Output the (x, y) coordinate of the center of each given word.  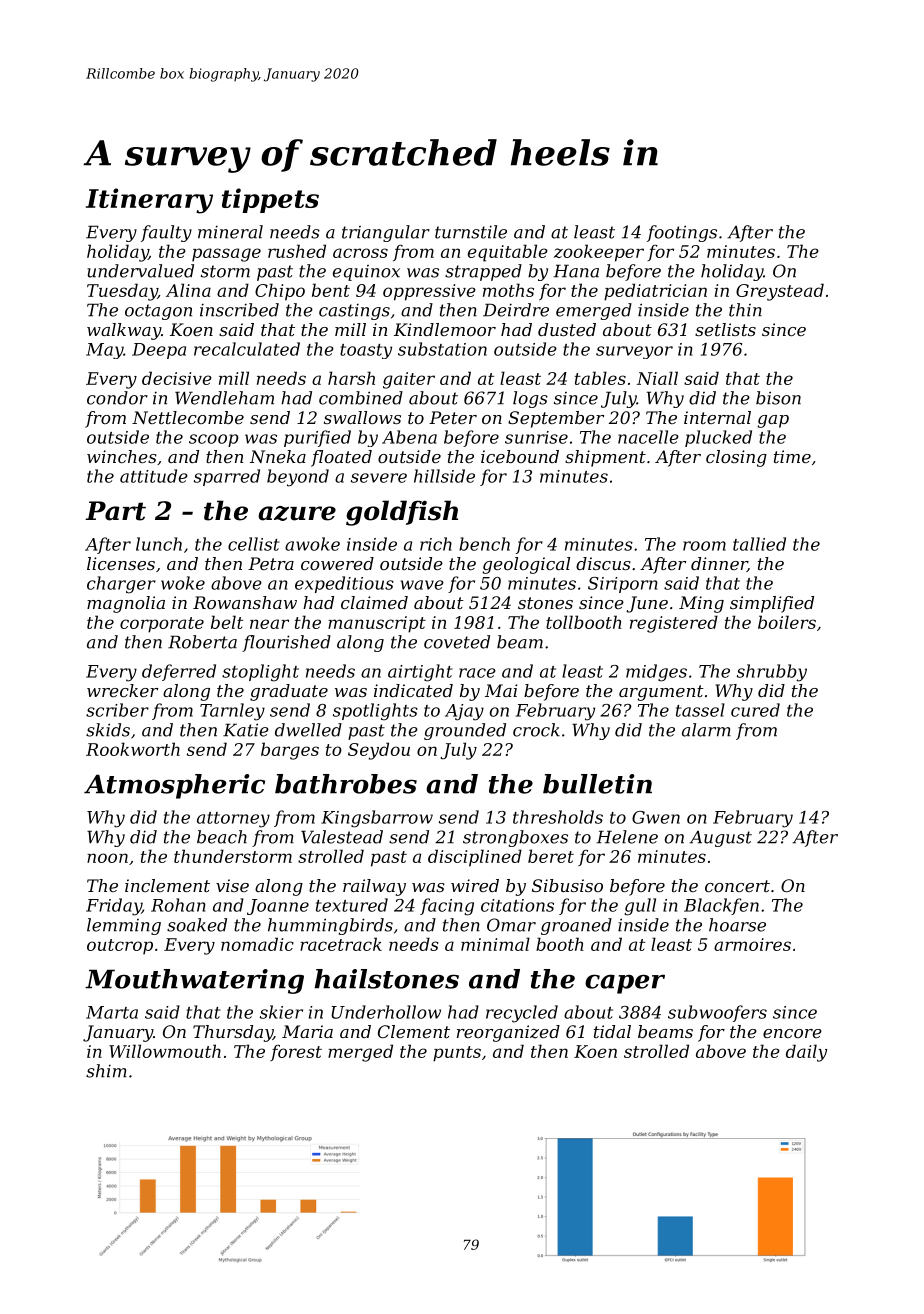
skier (281, 1012)
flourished (286, 643)
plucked (718, 438)
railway (374, 887)
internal (717, 417)
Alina (188, 290)
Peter (453, 417)
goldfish (402, 513)
